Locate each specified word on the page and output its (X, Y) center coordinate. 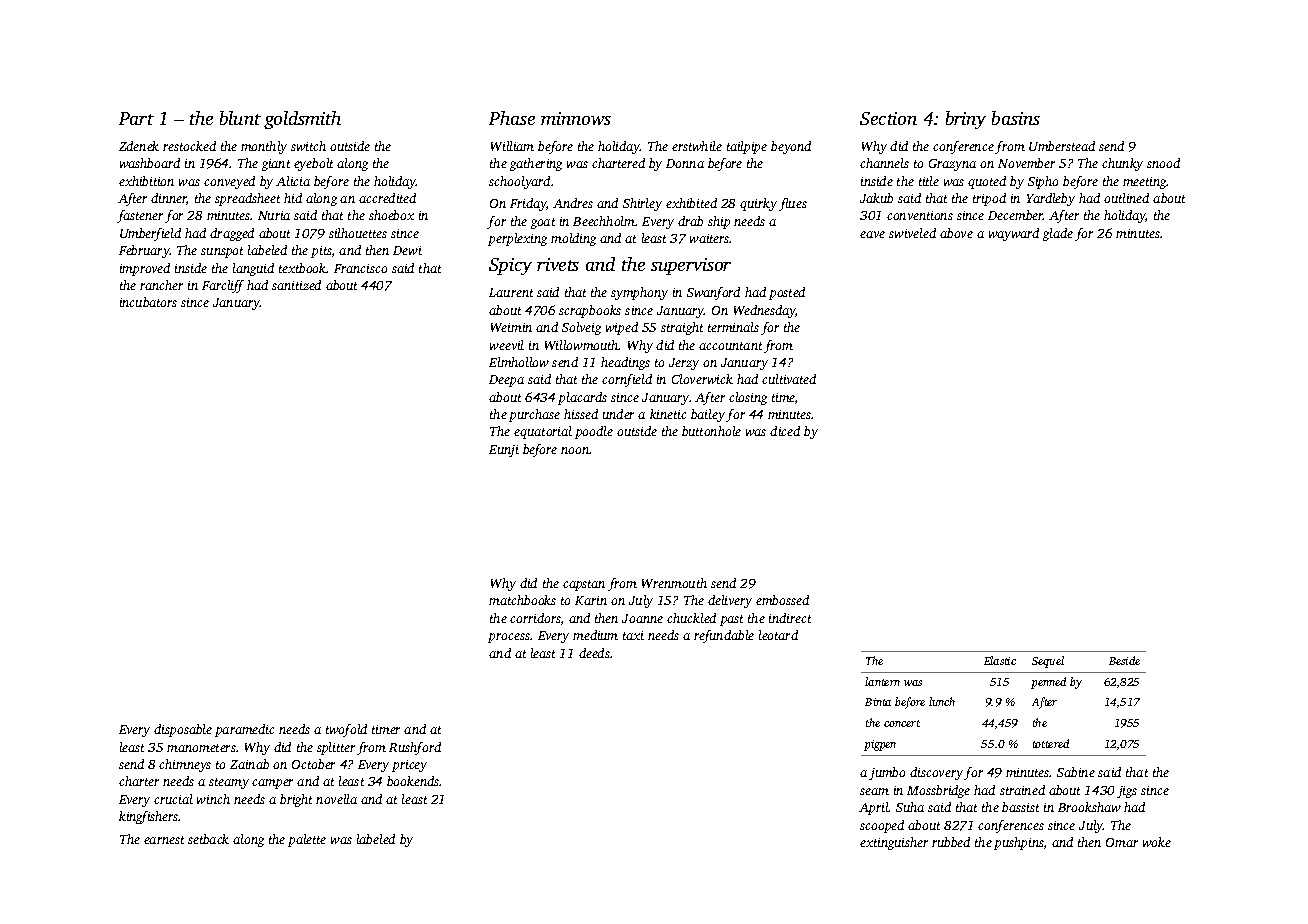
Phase (512, 118)
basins (1016, 118)
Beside (1124, 660)
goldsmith (302, 120)
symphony (639, 293)
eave (872, 234)
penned (1048, 683)
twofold (346, 730)
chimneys (185, 765)
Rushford (415, 748)
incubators (148, 302)
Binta (878, 702)
